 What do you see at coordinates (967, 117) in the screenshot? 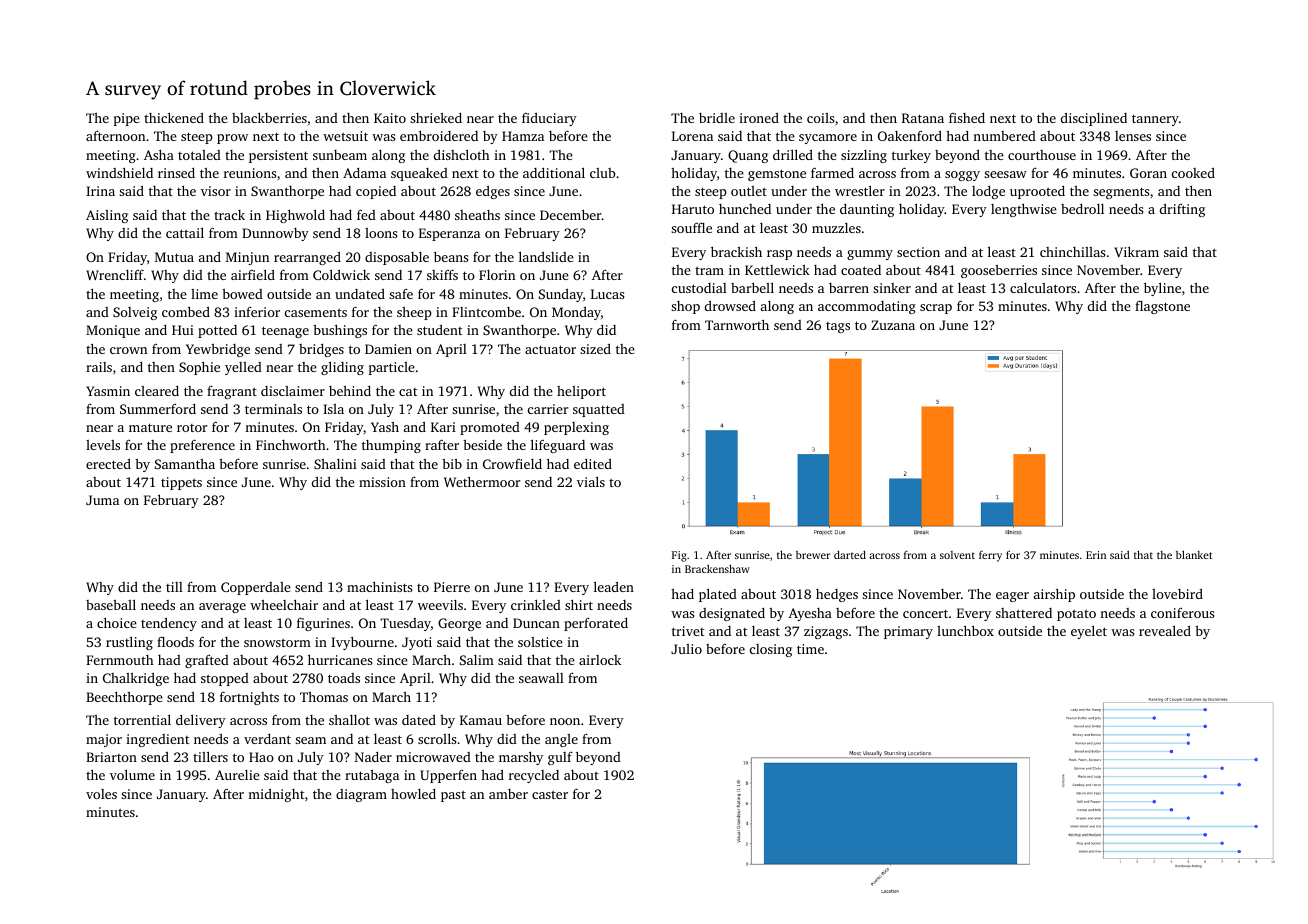
I see `fished` at bounding box center [967, 117].
